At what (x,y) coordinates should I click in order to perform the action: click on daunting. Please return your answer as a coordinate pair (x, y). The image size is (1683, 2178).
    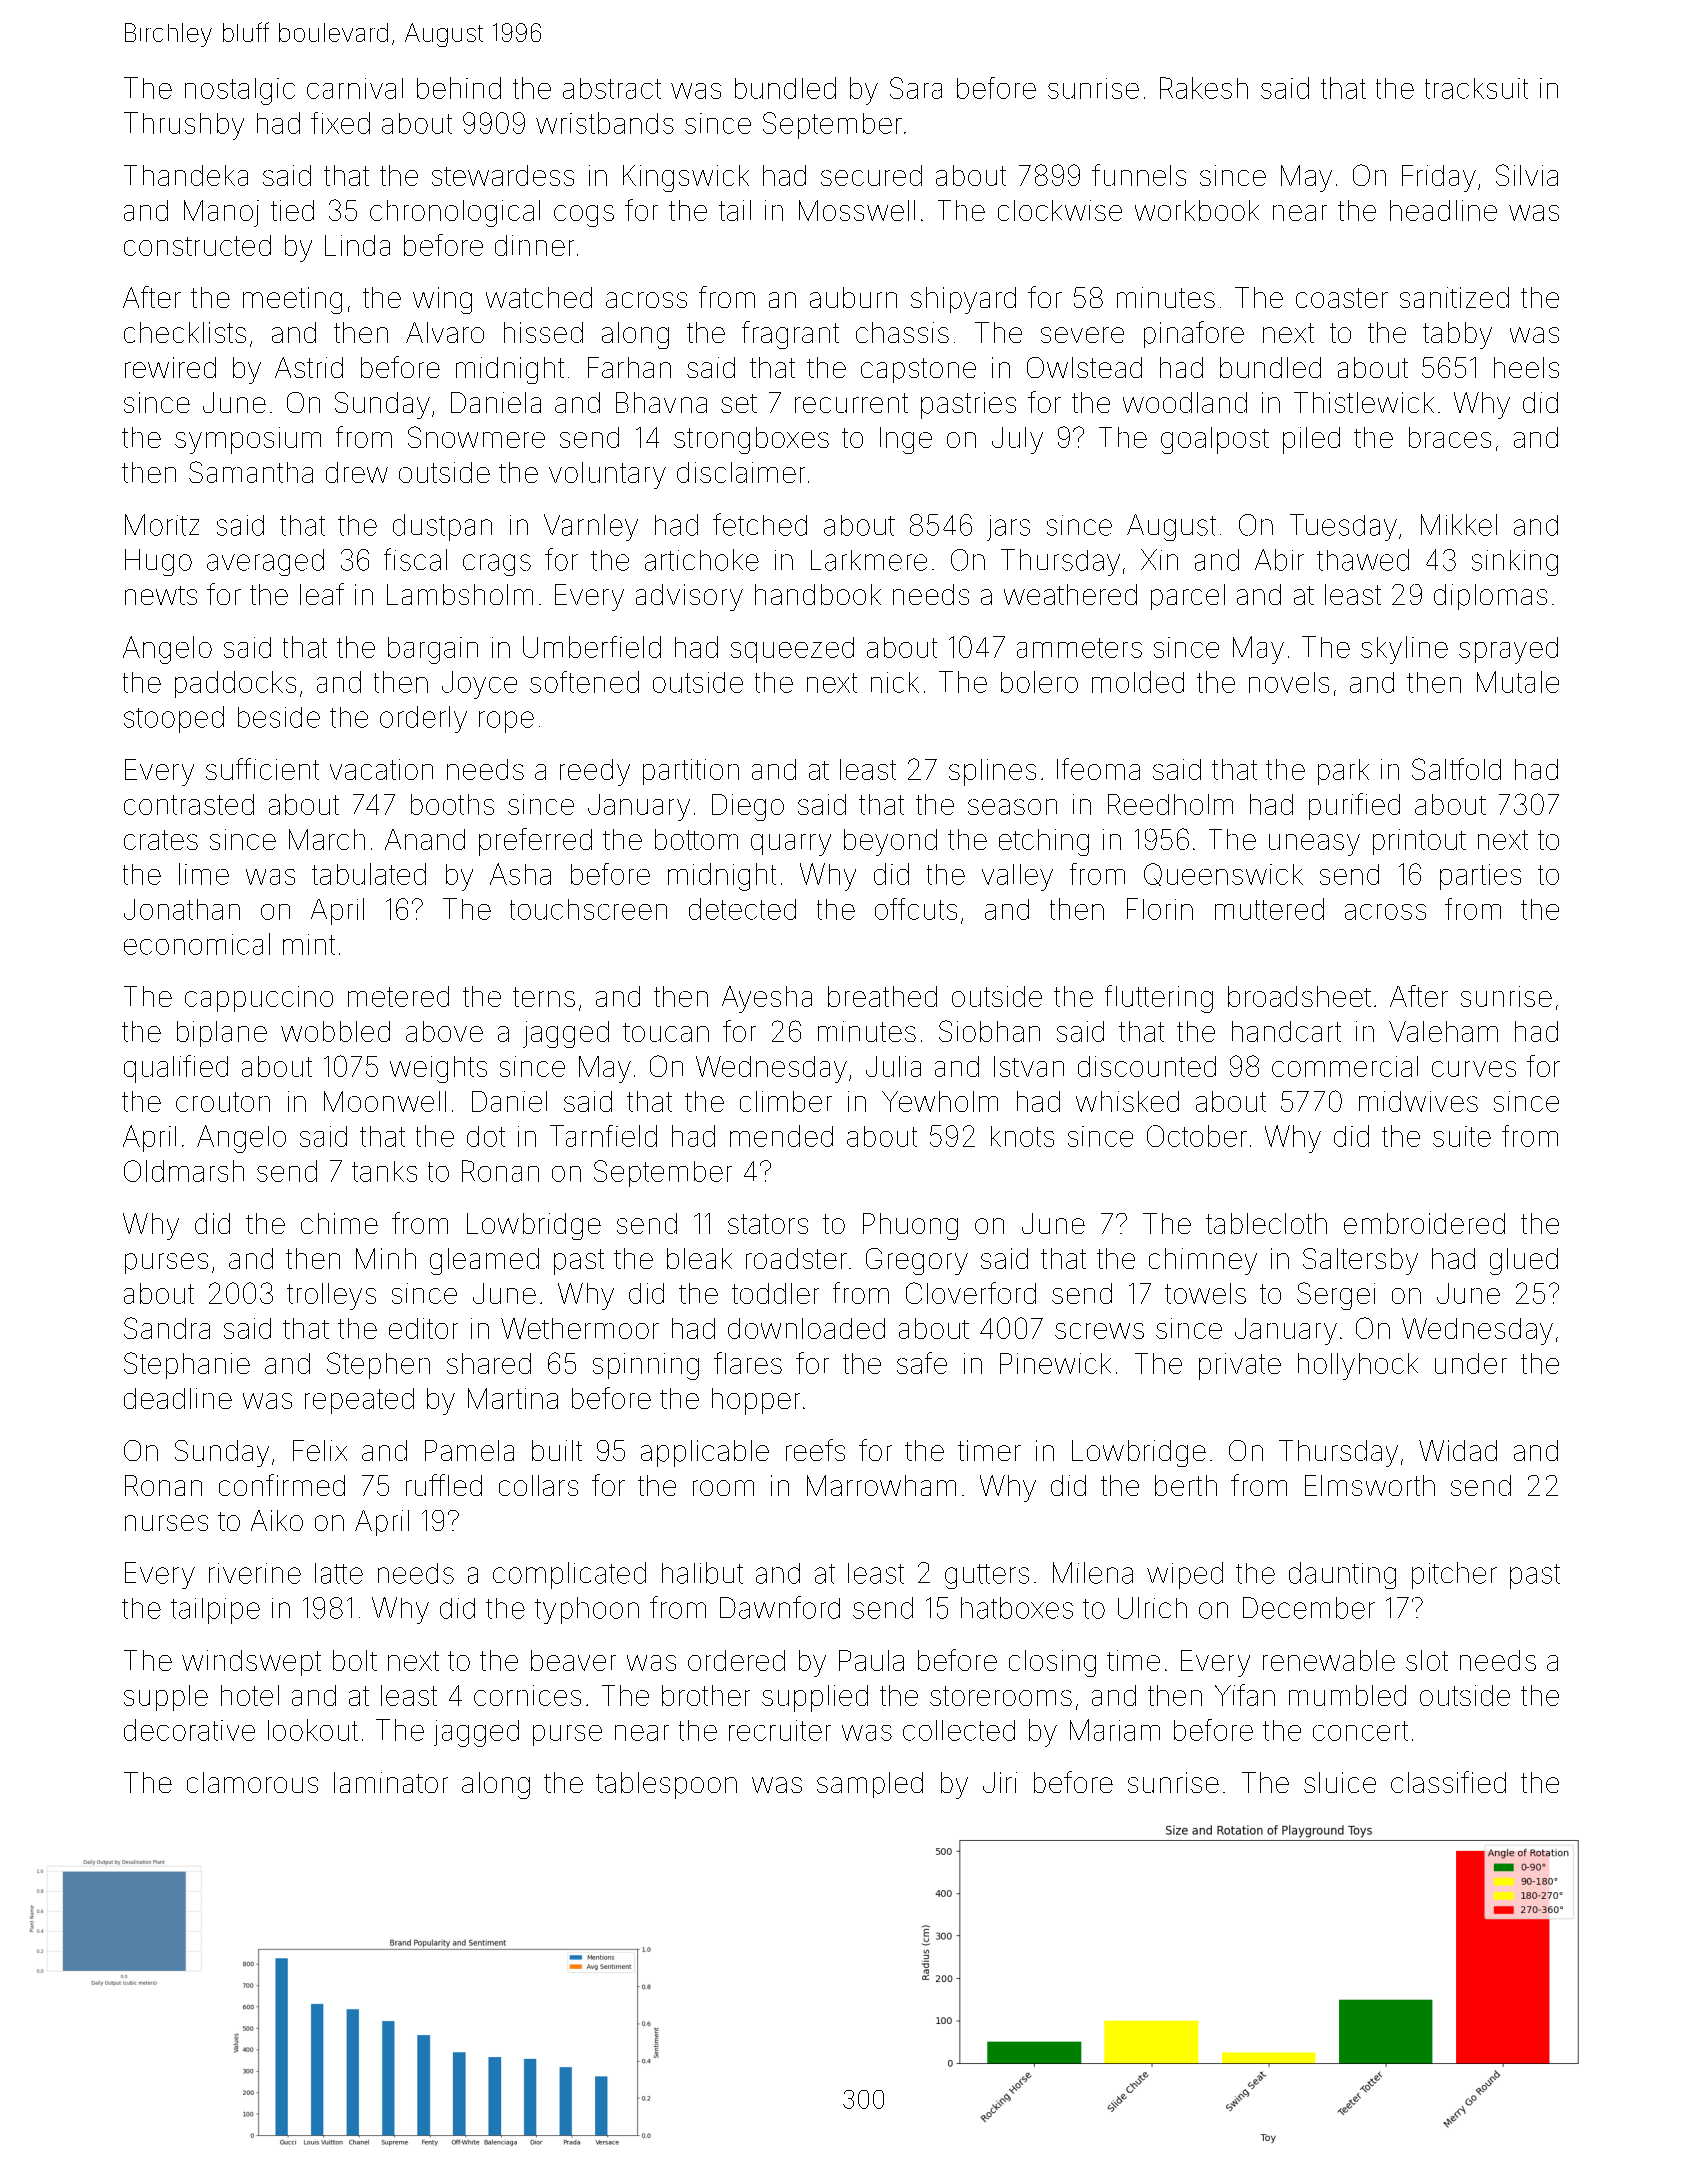
    Looking at the image, I should click on (1342, 1575).
